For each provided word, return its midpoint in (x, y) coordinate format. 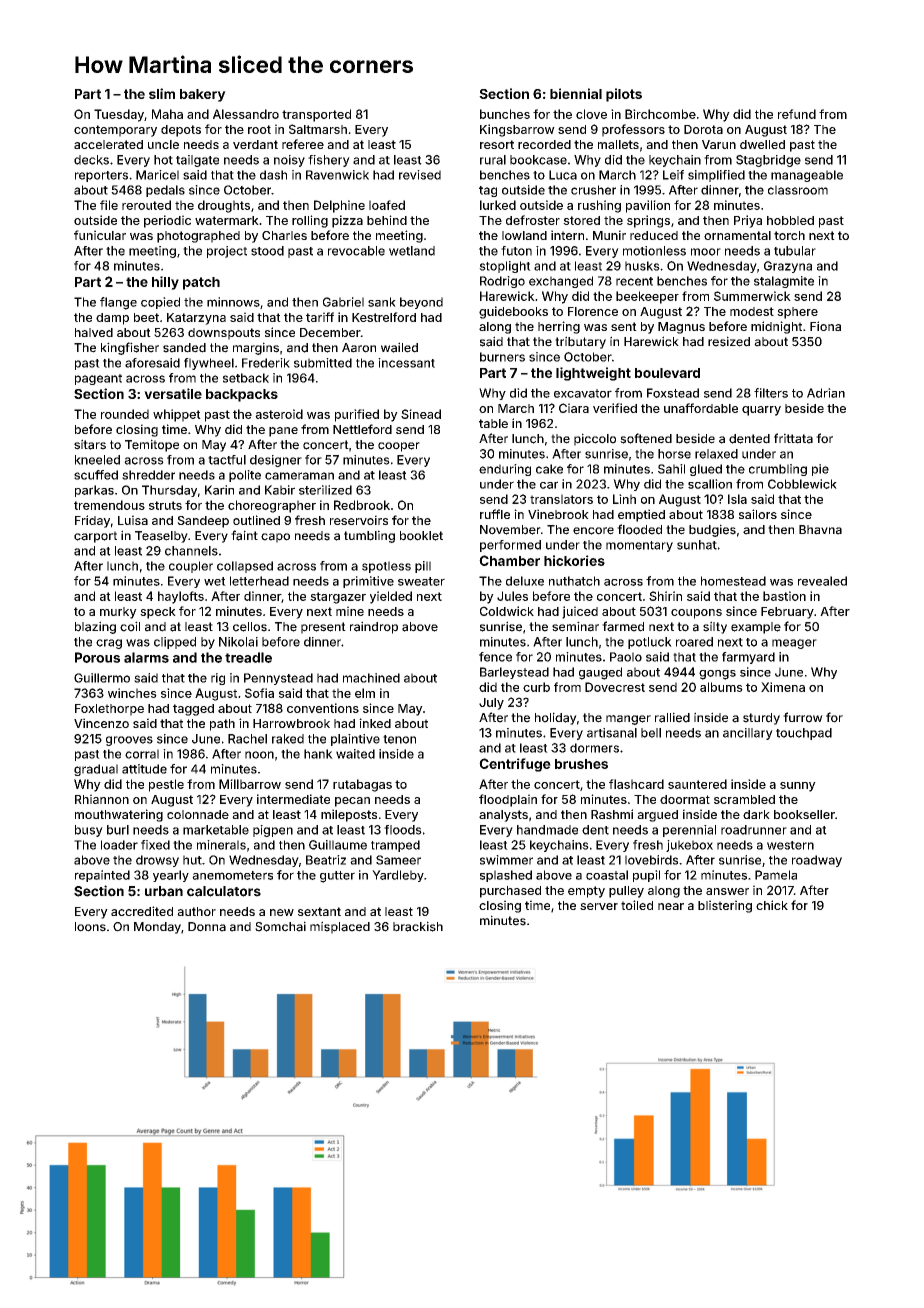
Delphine (339, 206)
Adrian (826, 393)
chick (772, 905)
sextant (319, 911)
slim (162, 93)
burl (118, 830)
